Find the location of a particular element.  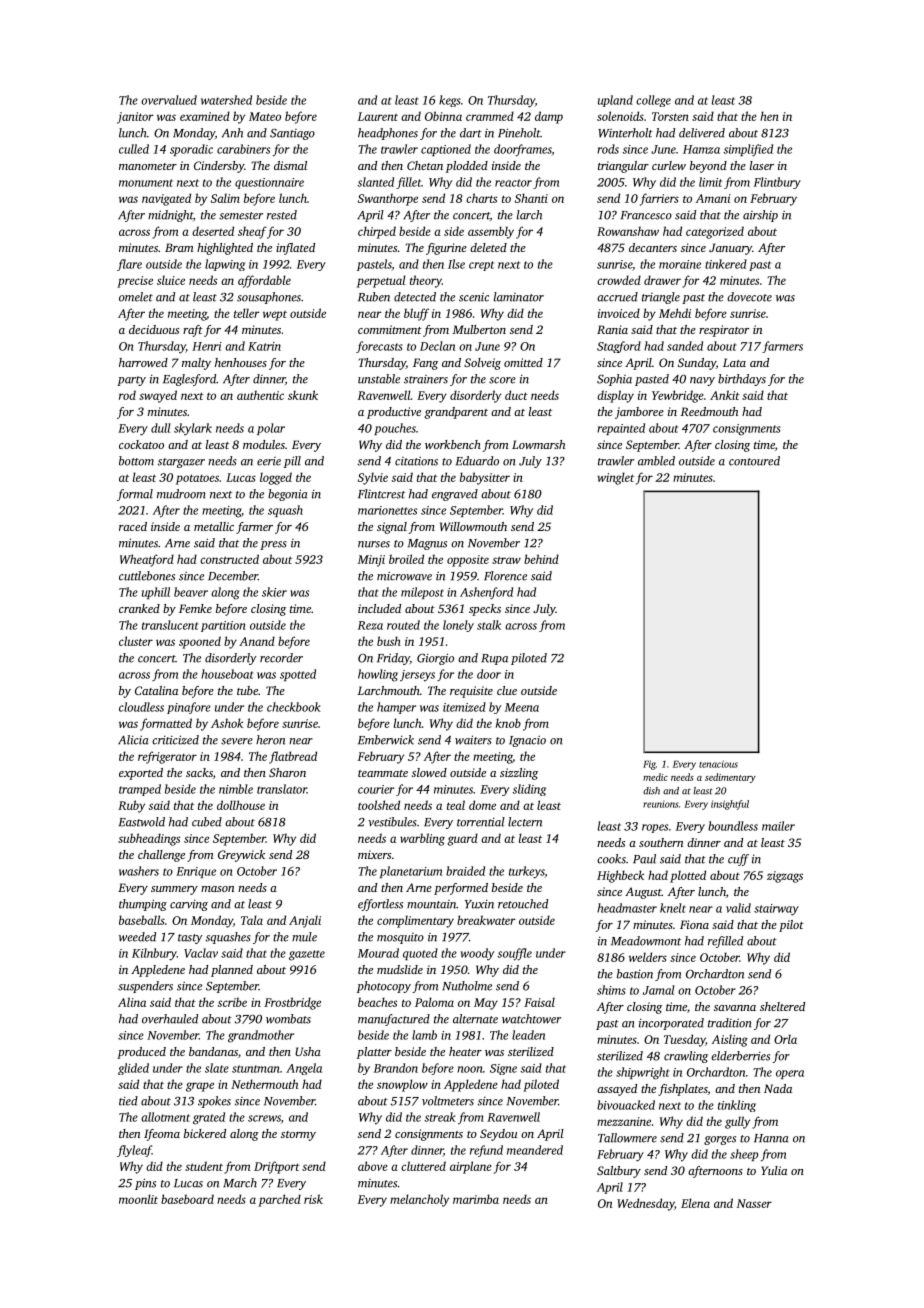

Friday is located at coordinates (393, 659).
